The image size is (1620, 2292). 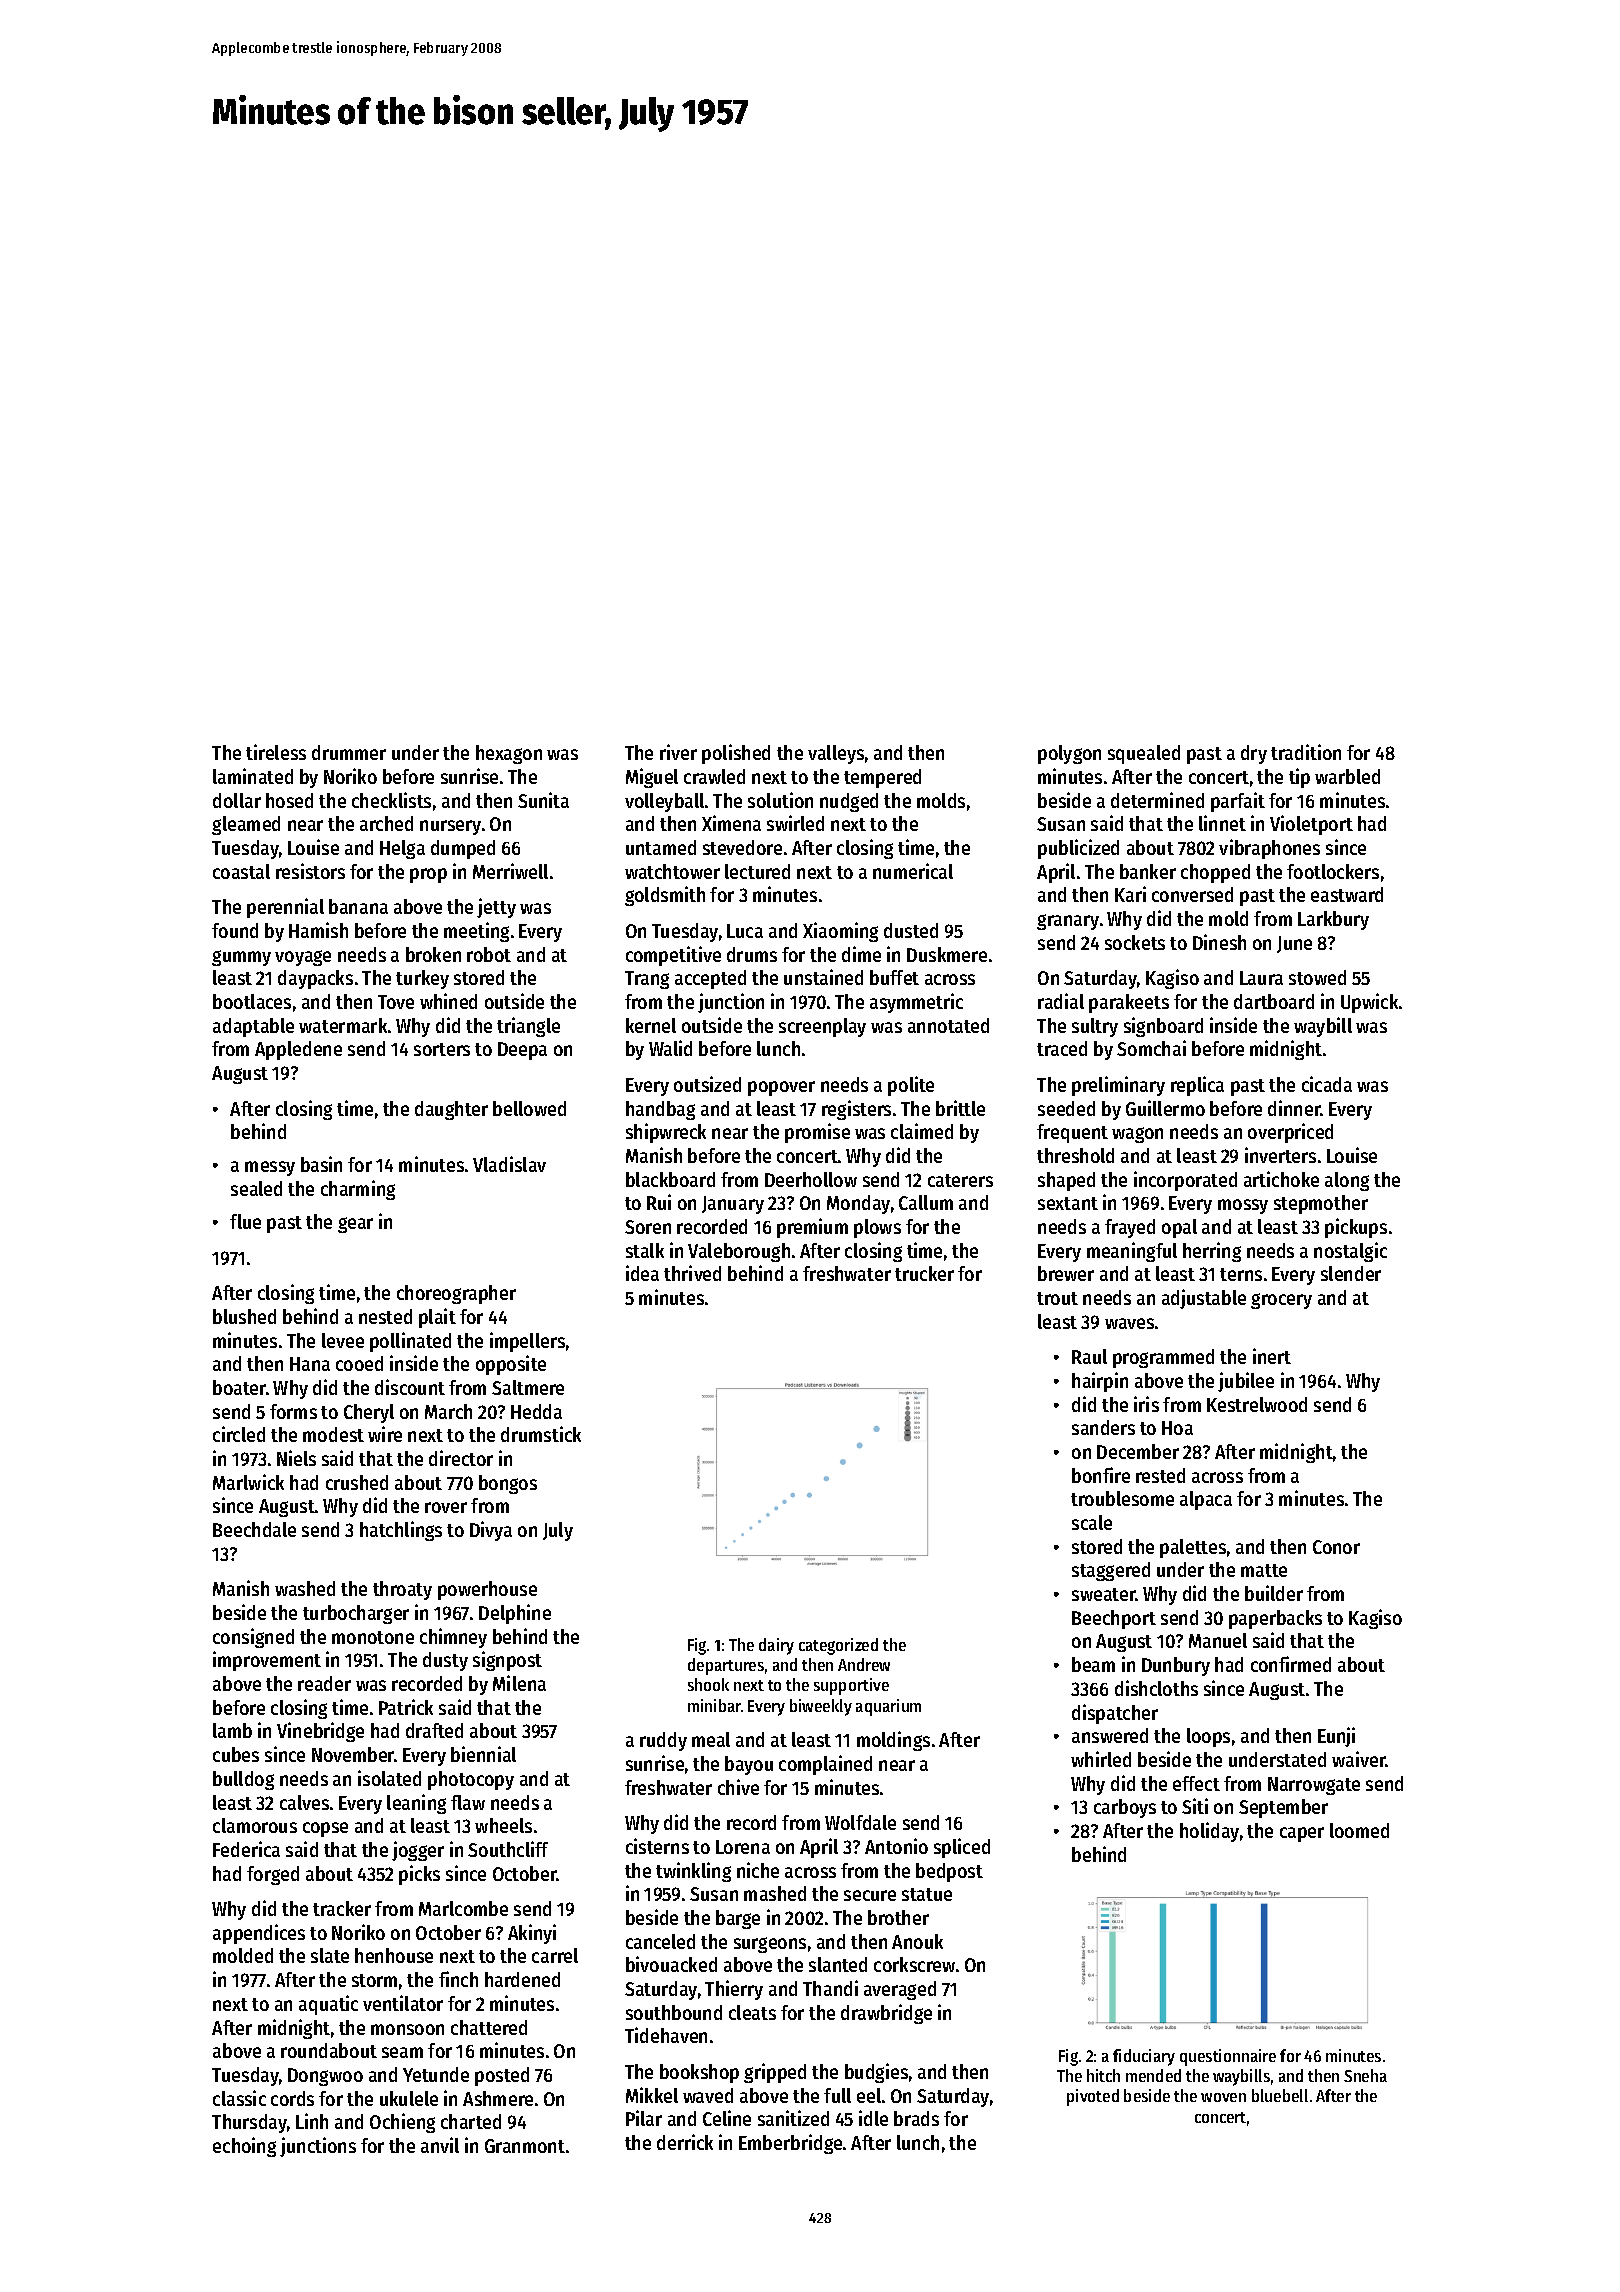 I want to click on echoing, so click(x=244, y=2147).
